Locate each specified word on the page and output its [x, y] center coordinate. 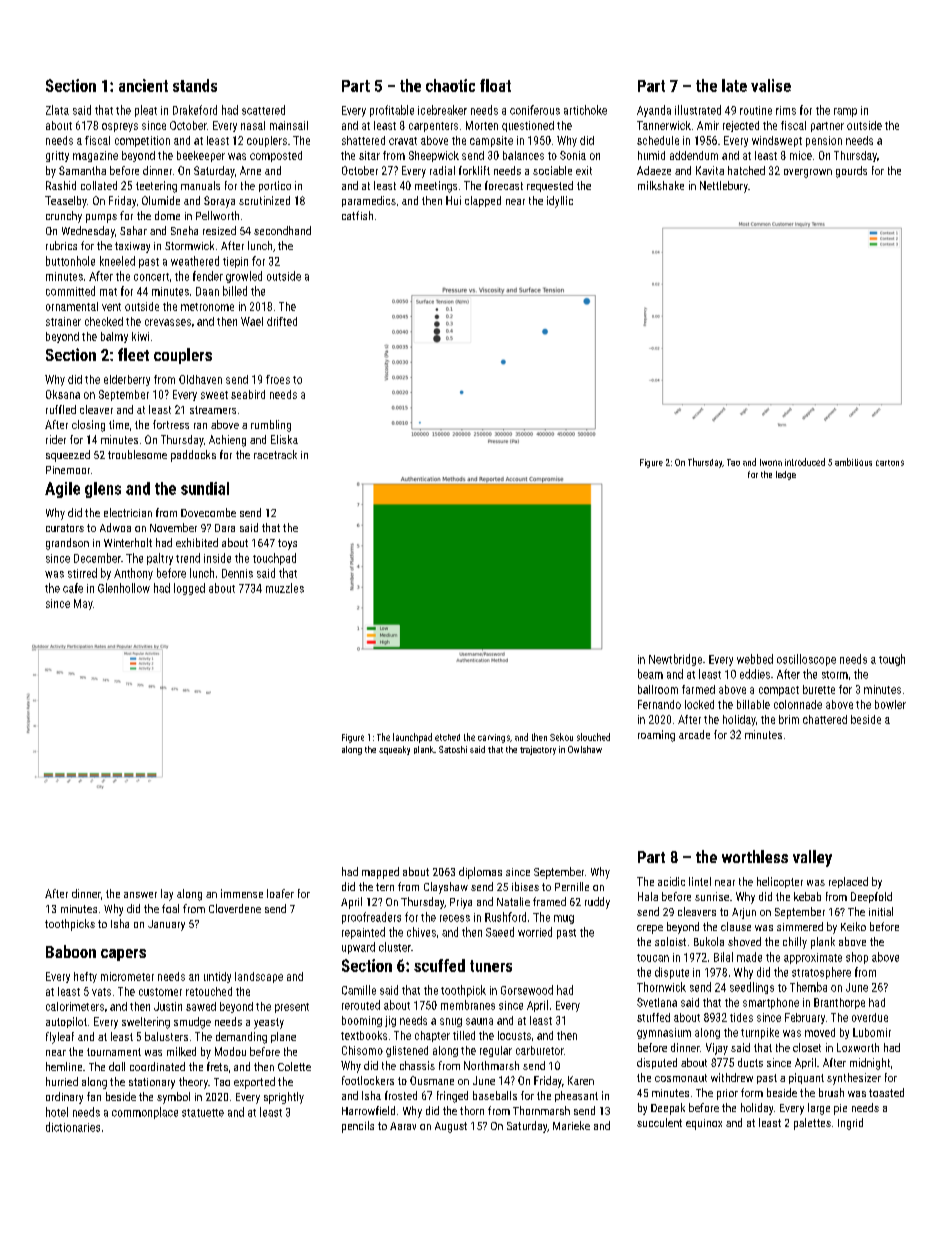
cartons [890, 463]
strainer [63, 321]
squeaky [394, 750]
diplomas [480, 873]
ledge [786, 475]
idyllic [560, 202]
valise [771, 85]
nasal [253, 125]
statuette [203, 1113]
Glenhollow [124, 588]
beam [650, 674]
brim [789, 719]
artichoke [585, 110]
